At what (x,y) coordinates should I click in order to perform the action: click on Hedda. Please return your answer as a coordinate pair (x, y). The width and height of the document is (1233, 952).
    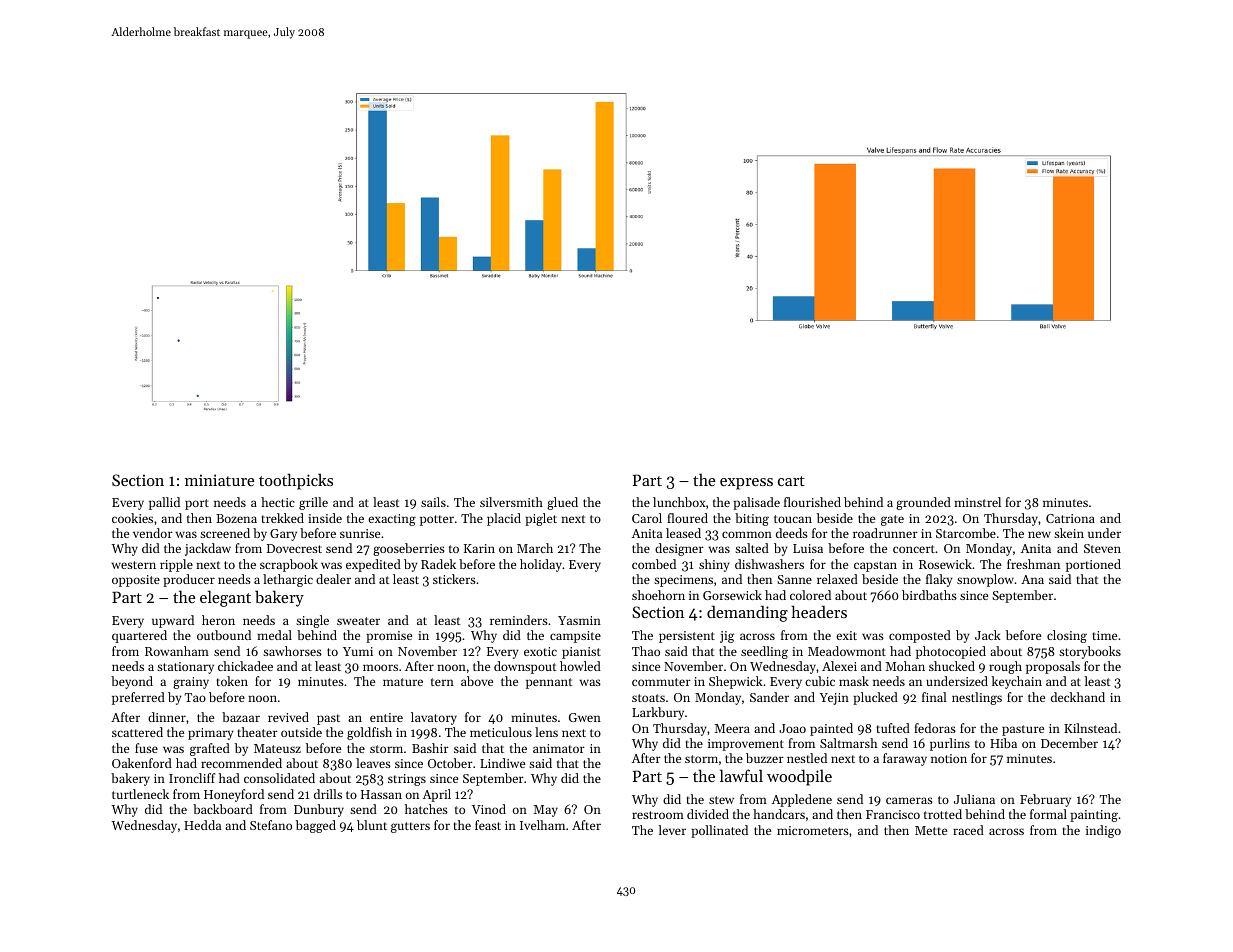
    Looking at the image, I should click on (202, 825).
